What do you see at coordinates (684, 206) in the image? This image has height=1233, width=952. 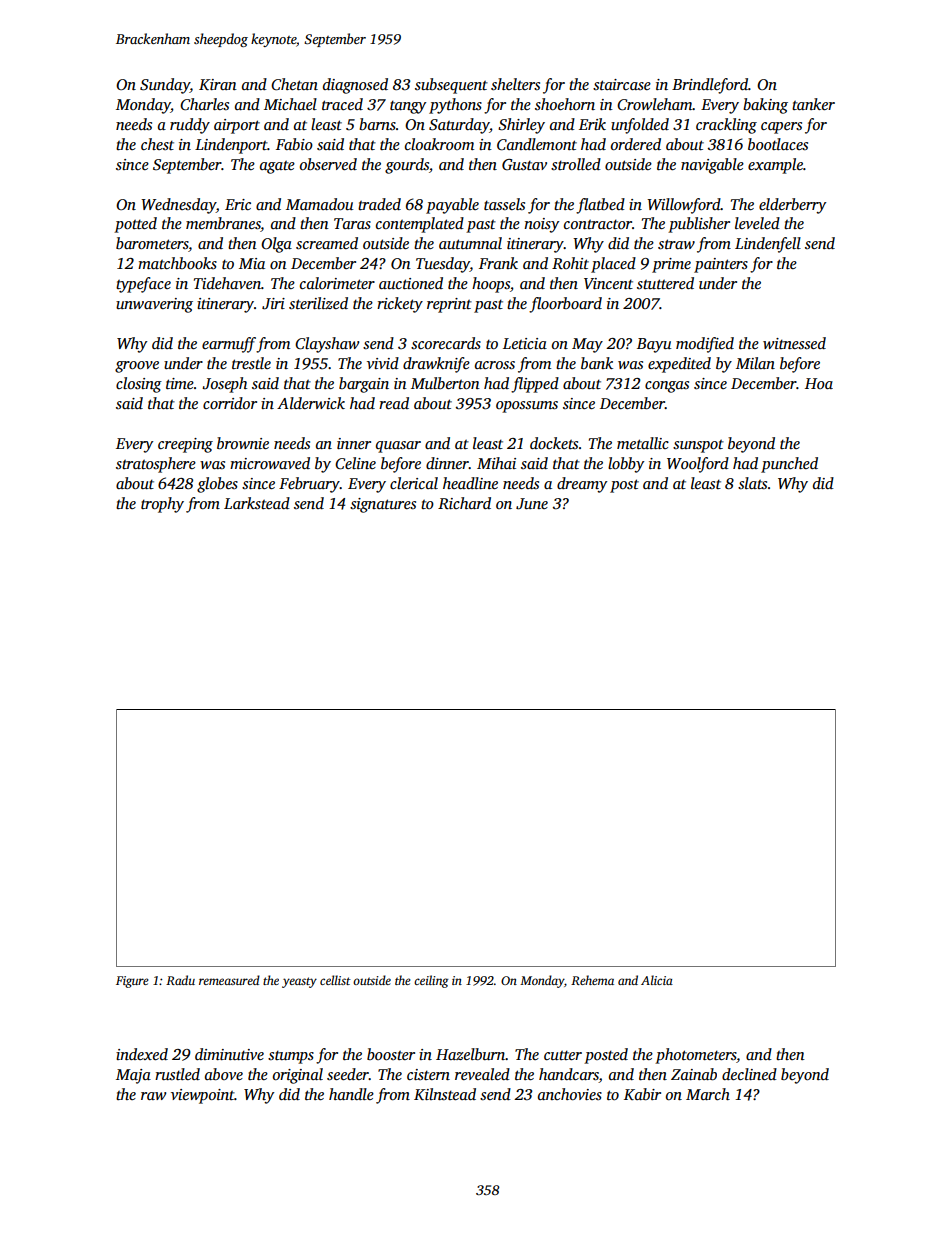 I see `Willowford` at bounding box center [684, 206].
